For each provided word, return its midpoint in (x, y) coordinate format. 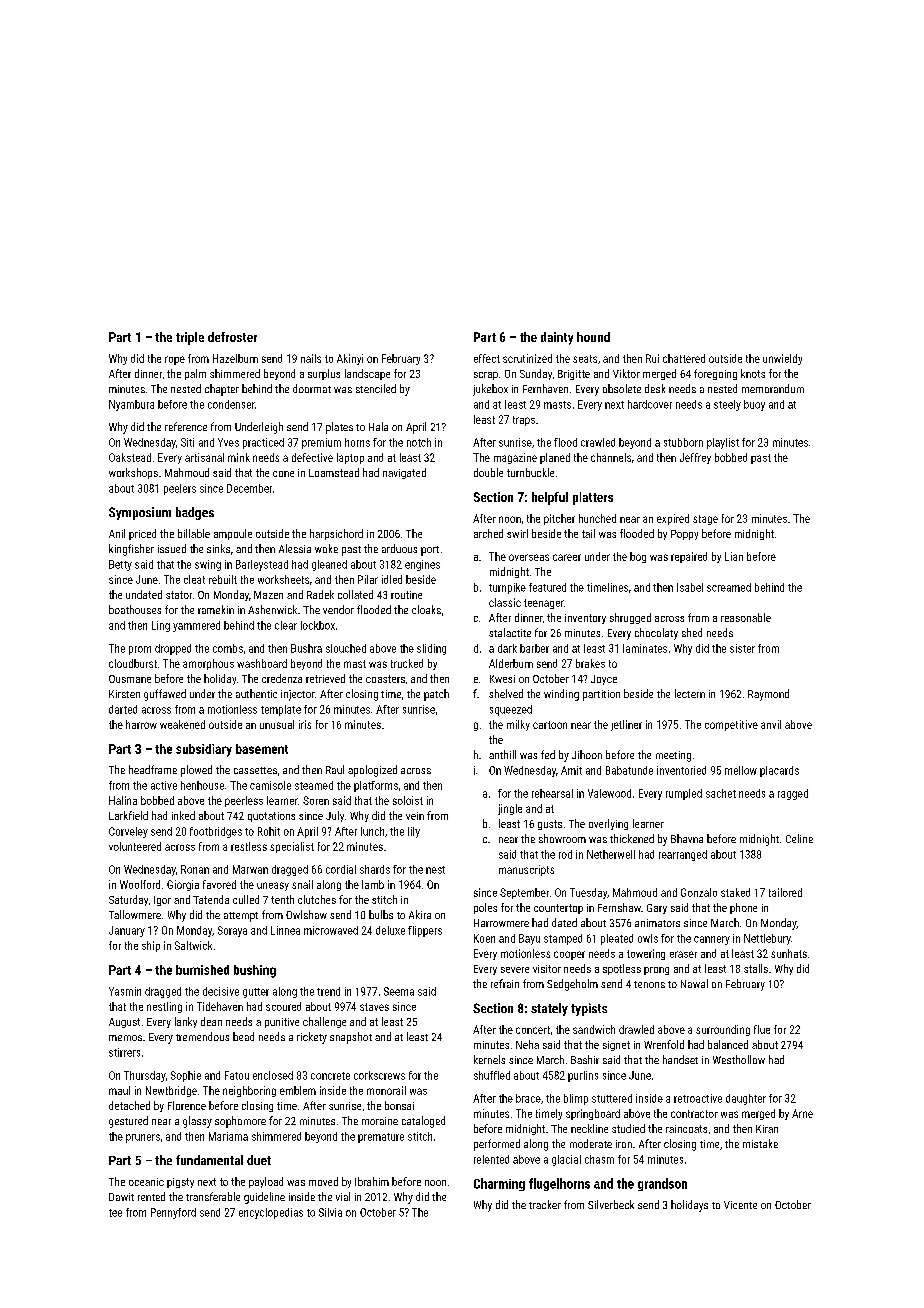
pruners (143, 1138)
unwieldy (782, 359)
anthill (502, 754)
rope (175, 360)
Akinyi (350, 359)
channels (611, 457)
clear (286, 625)
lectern (690, 693)
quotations (271, 817)
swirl (517, 533)
